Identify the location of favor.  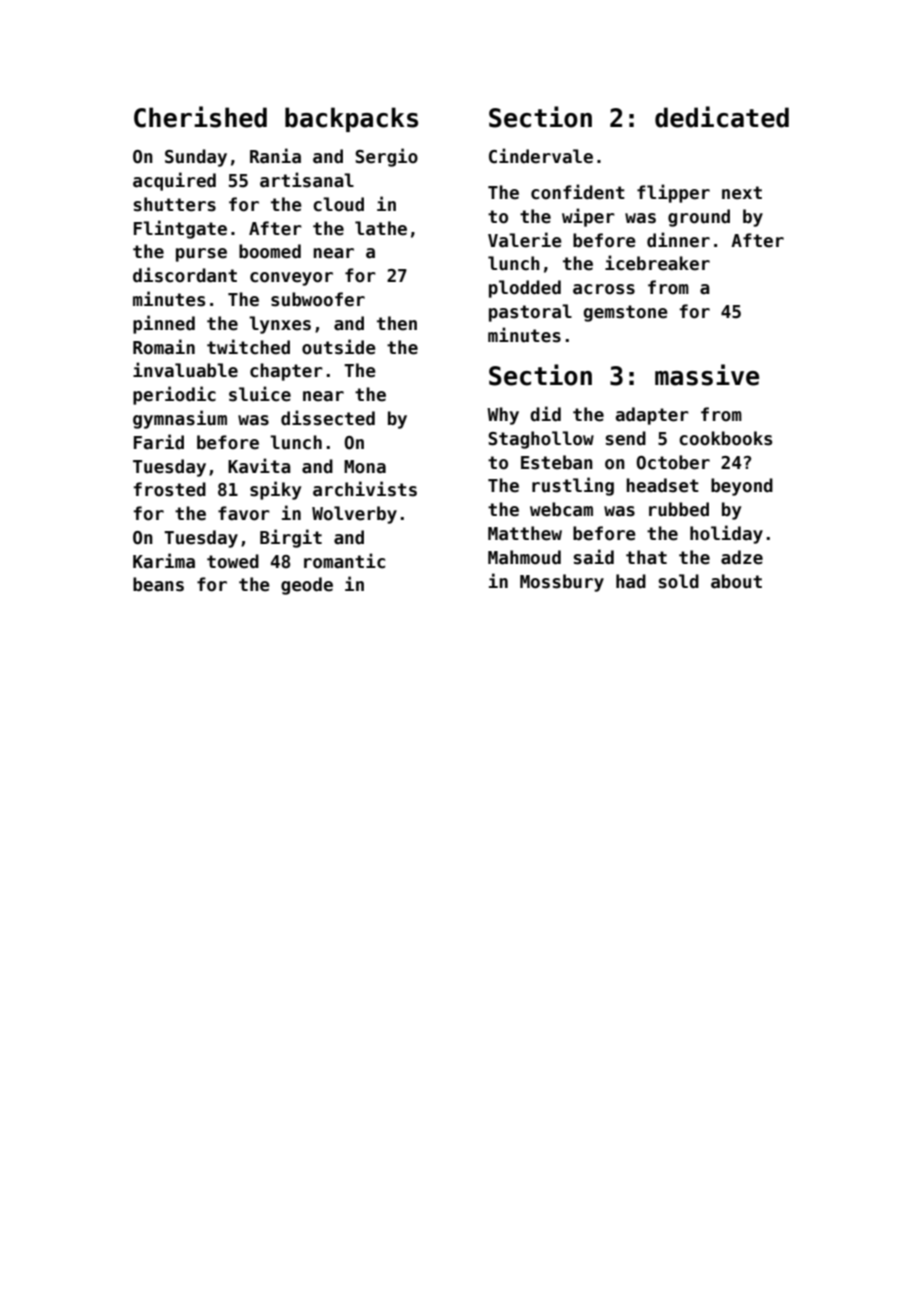
(244, 513).
